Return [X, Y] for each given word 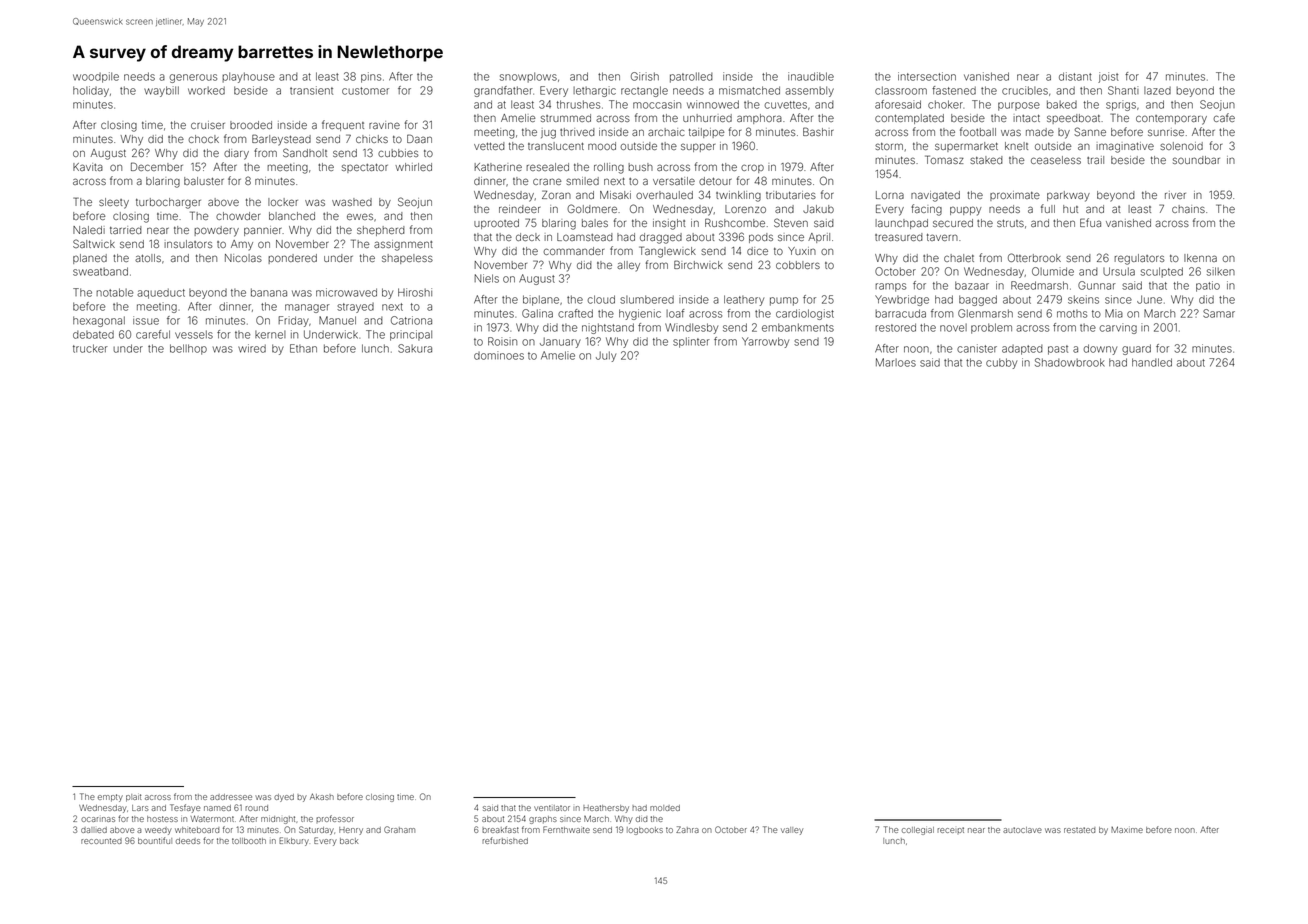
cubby [1001, 363]
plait [134, 798]
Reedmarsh [1039, 285]
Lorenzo [745, 209]
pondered [292, 259]
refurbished [505, 840]
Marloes [896, 362]
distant [1075, 76]
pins [371, 77]
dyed [284, 798]
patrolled [691, 77]
